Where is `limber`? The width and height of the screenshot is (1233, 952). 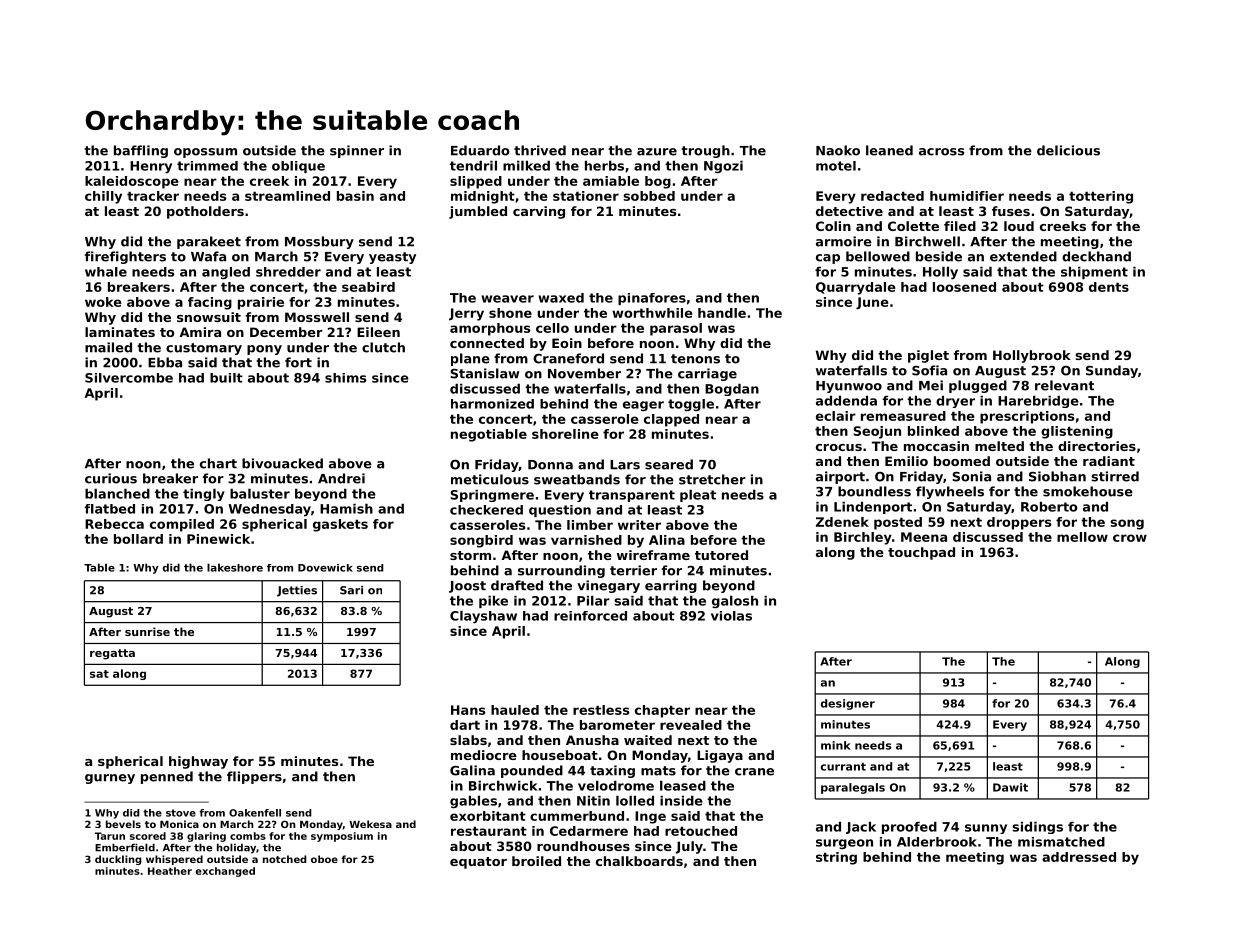
limber is located at coordinates (590, 525).
